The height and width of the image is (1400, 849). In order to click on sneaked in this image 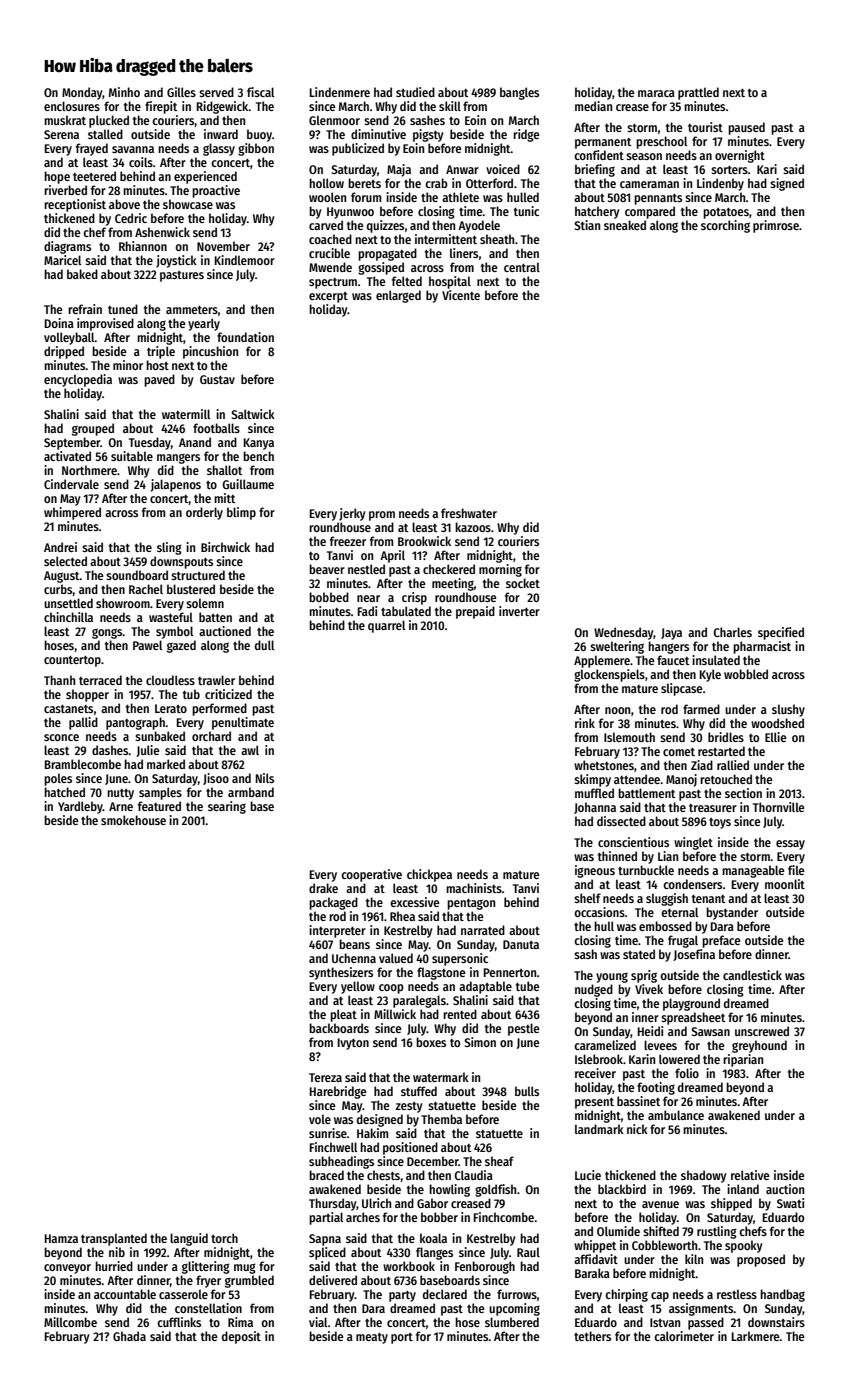, I will do `click(625, 225)`.
